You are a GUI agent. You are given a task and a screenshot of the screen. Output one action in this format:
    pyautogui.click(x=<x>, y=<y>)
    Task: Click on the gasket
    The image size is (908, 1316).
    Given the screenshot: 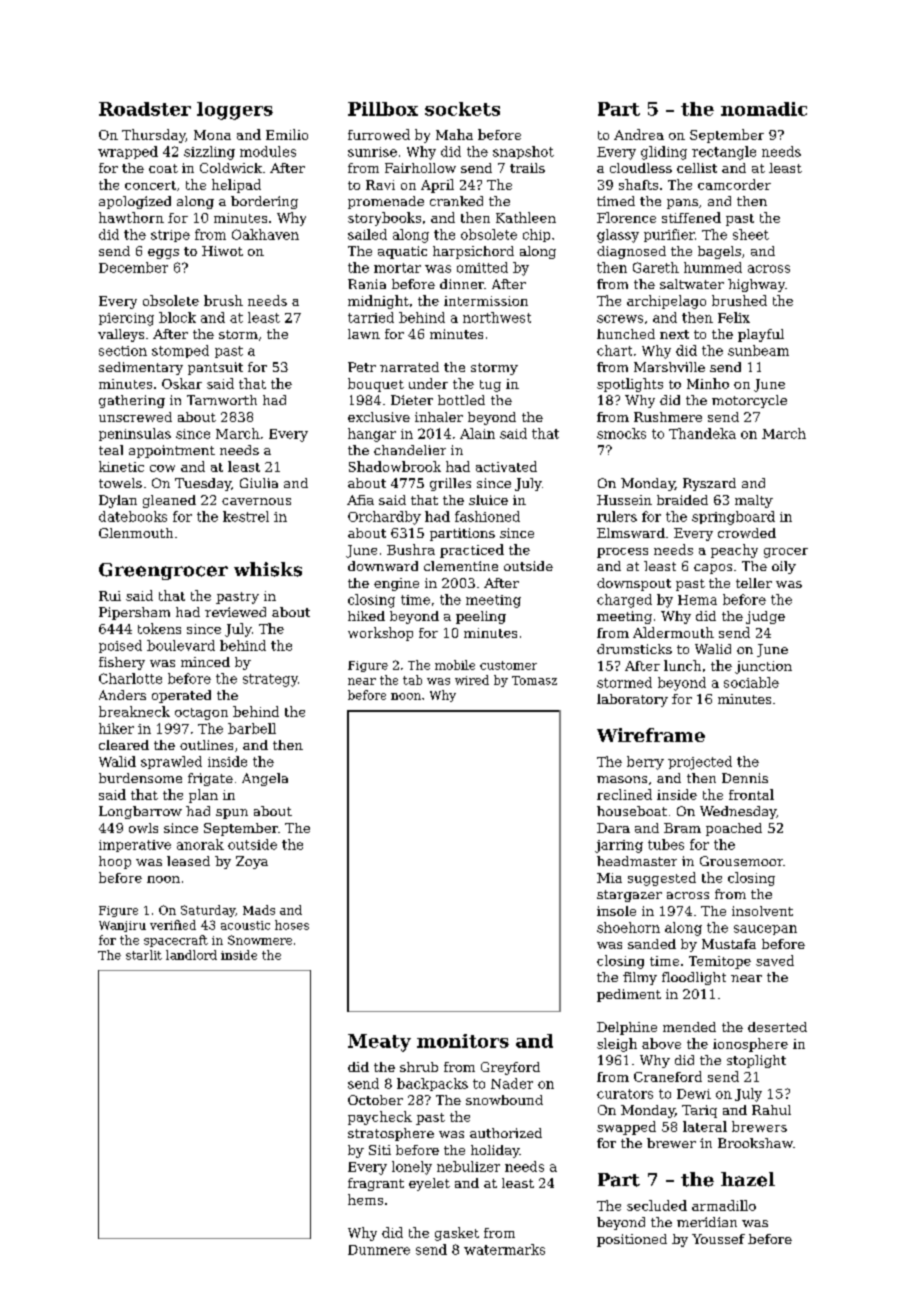 What is the action you would take?
    pyautogui.click(x=457, y=1234)
